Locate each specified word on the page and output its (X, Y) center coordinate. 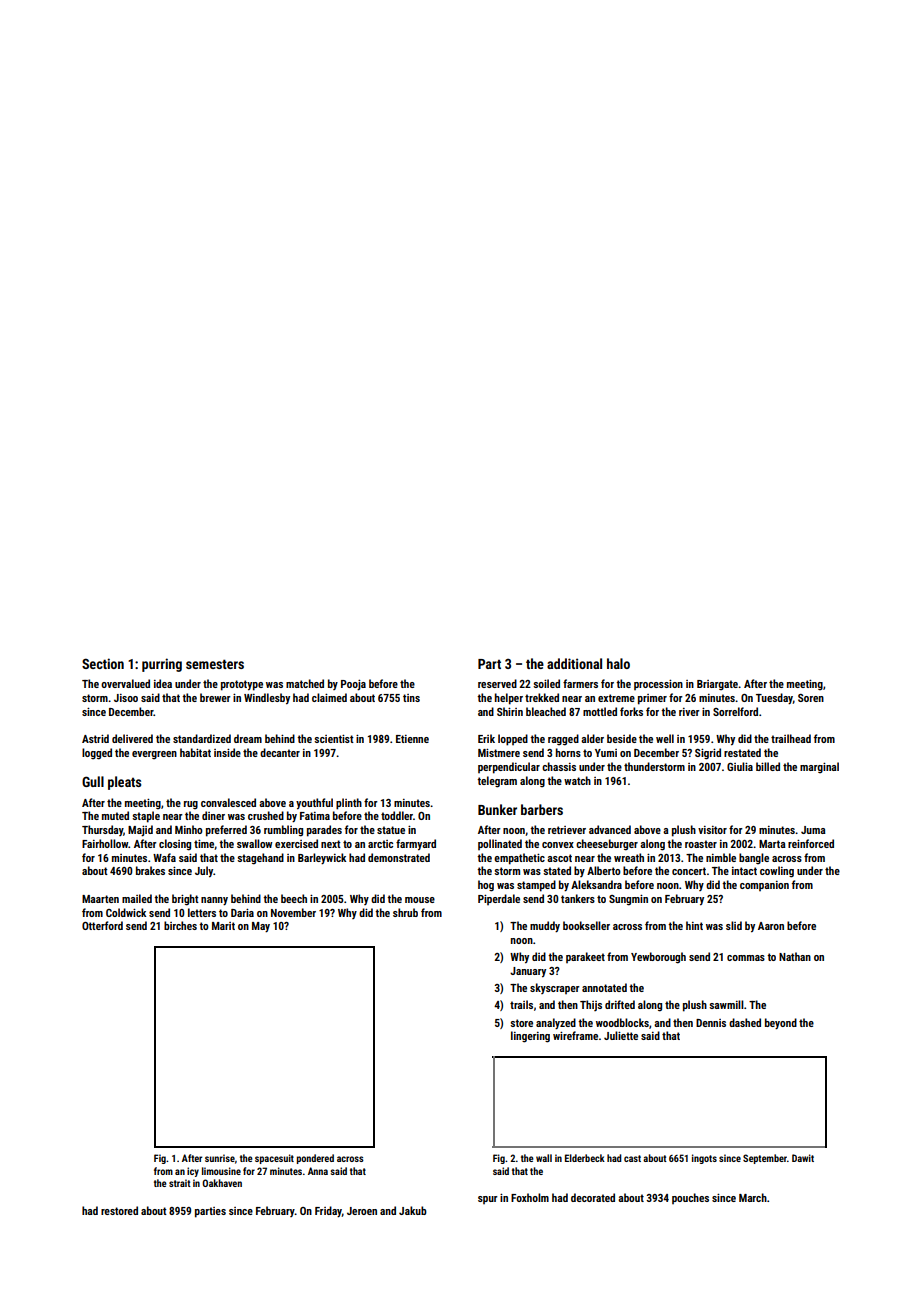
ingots (704, 1159)
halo (618, 663)
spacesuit (274, 1159)
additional (574, 663)
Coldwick (126, 912)
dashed (745, 1022)
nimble (721, 857)
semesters (215, 664)
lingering (530, 1037)
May (261, 927)
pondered (315, 1159)
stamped (536, 886)
